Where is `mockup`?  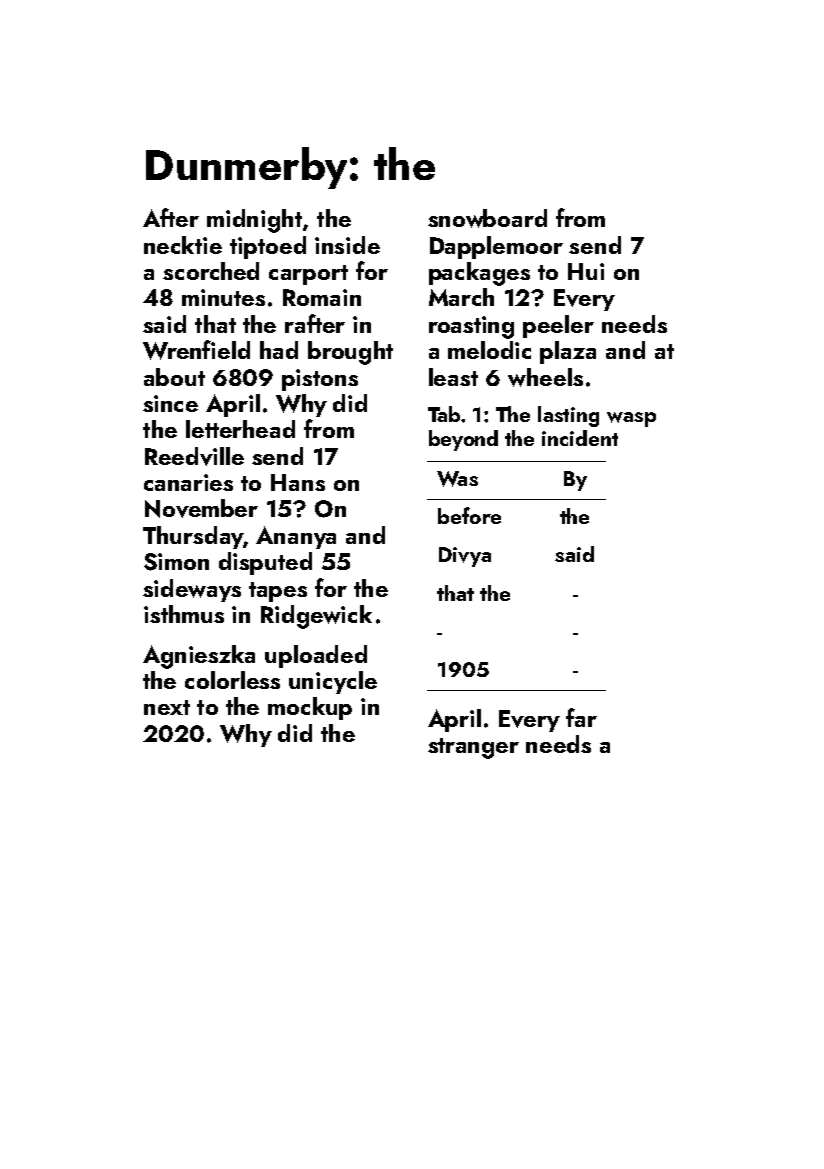 mockup is located at coordinates (310, 708).
